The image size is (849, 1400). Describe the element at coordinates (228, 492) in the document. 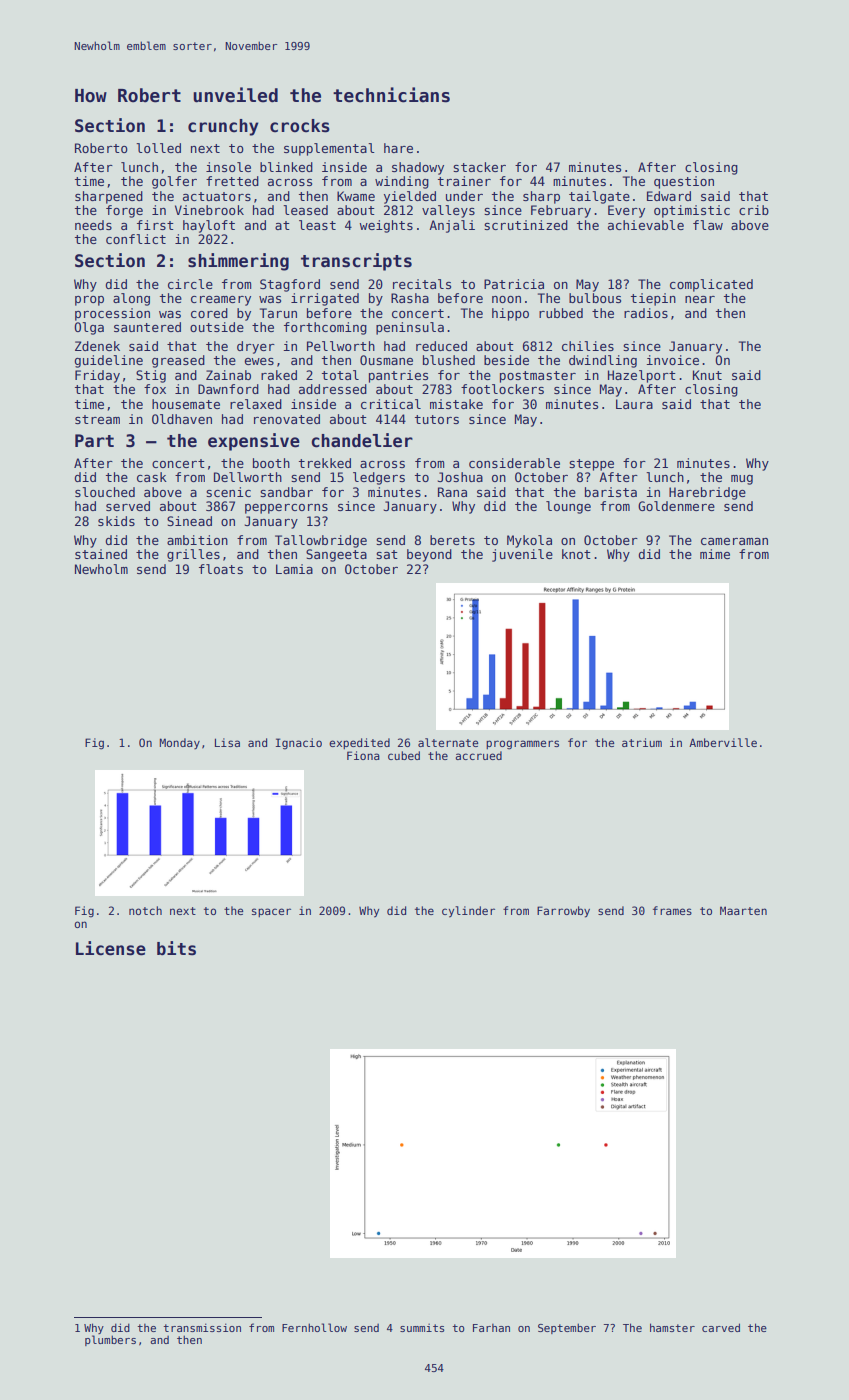

I see `scenic` at that location.
